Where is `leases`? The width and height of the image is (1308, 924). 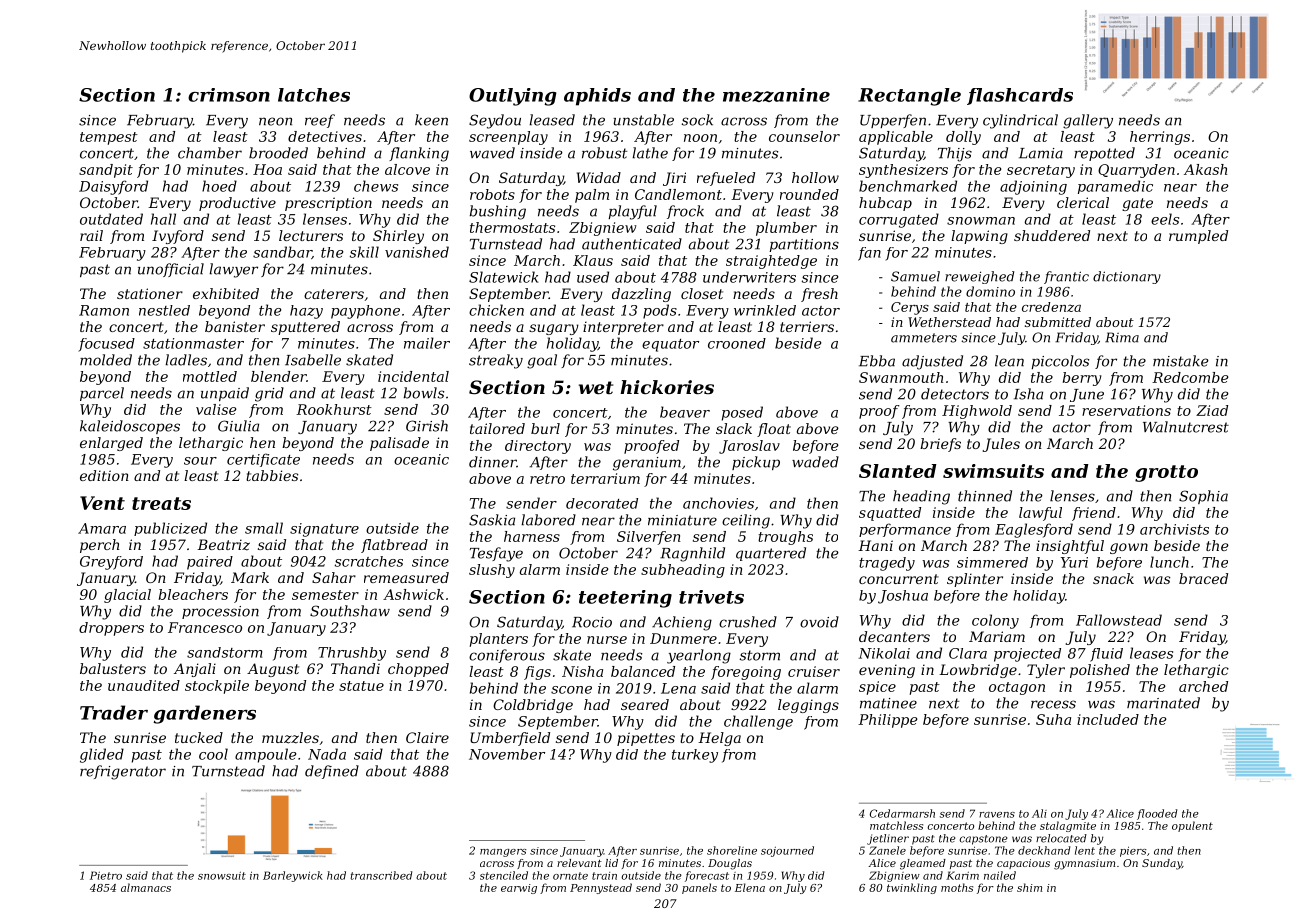 leases is located at coordinates (1151, 653).
